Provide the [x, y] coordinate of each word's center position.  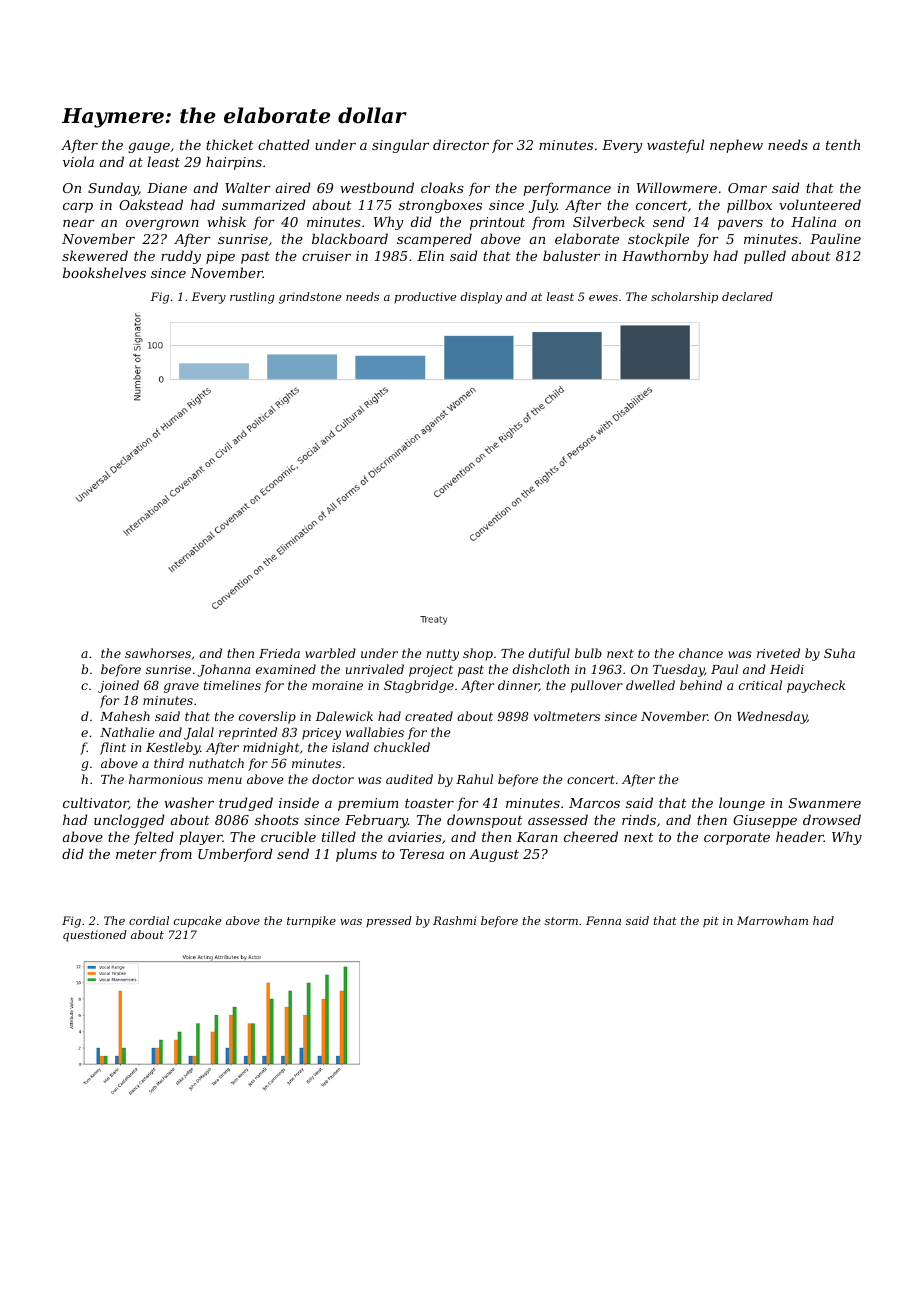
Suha [839, 653]
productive [425, 297]
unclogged [129, 821]
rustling [252, 298]
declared [747, 296]
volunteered [820, 204]
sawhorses [158, 653]
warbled [330, 653]
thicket [230, 144]
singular [400, 146]
